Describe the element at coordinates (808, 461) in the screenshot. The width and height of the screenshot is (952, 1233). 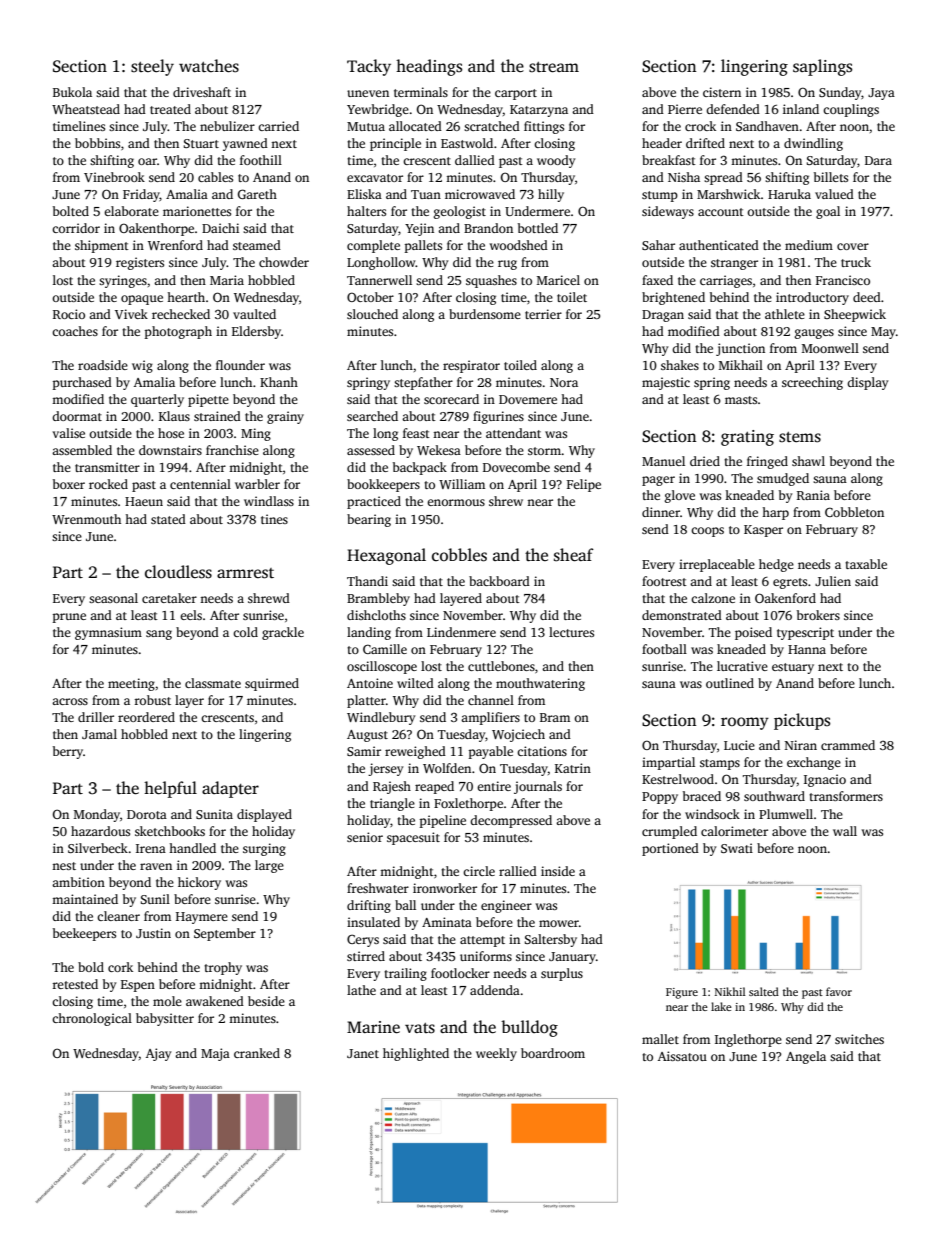
I see `shawl` at that location.
